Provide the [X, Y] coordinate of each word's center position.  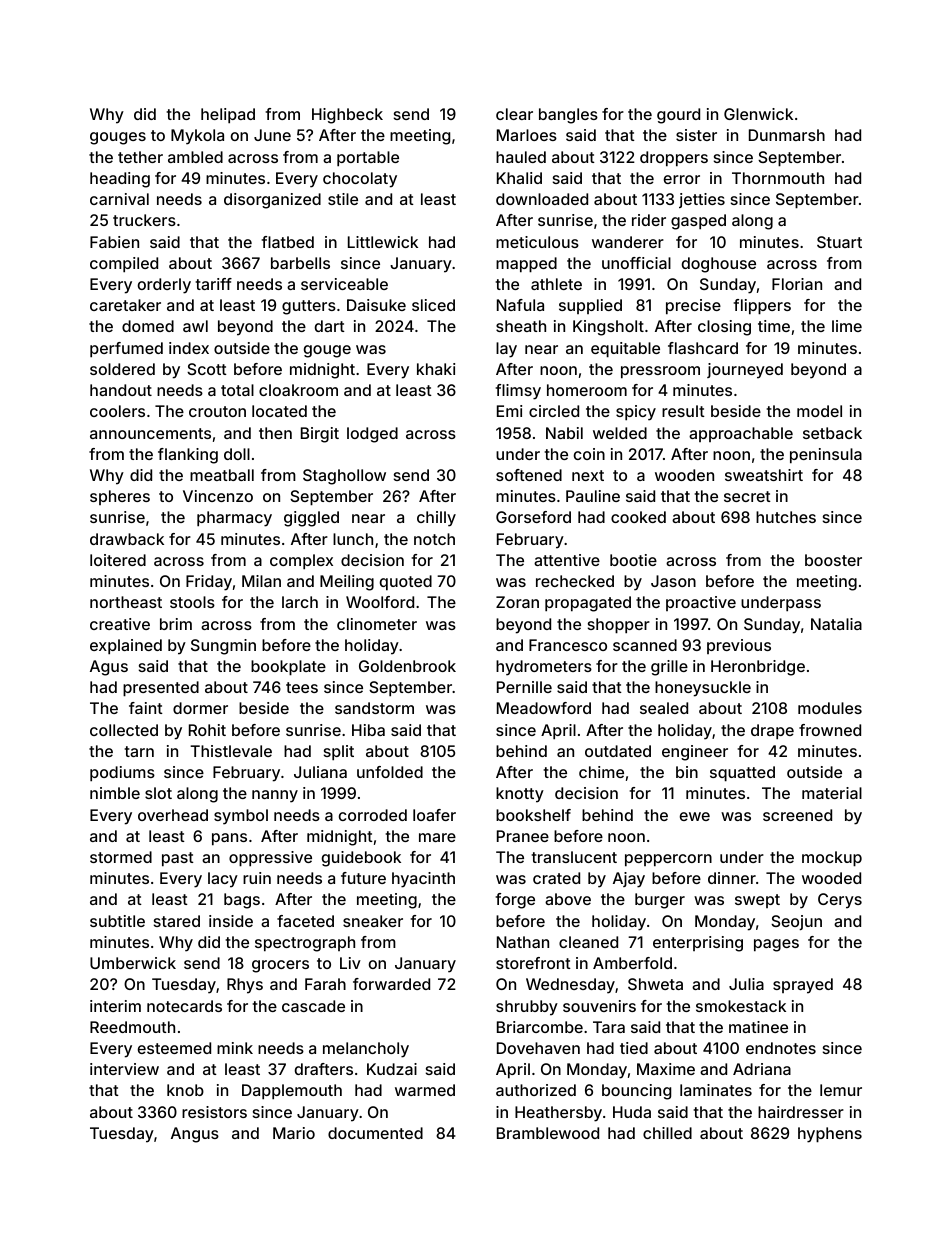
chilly [436, 519]
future [363, 878]
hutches [786, 517]
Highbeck [347, 116]
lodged [372, 435]
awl [195, 326]
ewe [695, 816]
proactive [701, 603]
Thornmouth [778, 178]
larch [300, 602]
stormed [121, 857]
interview [124, 1069]
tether [140, 157]
